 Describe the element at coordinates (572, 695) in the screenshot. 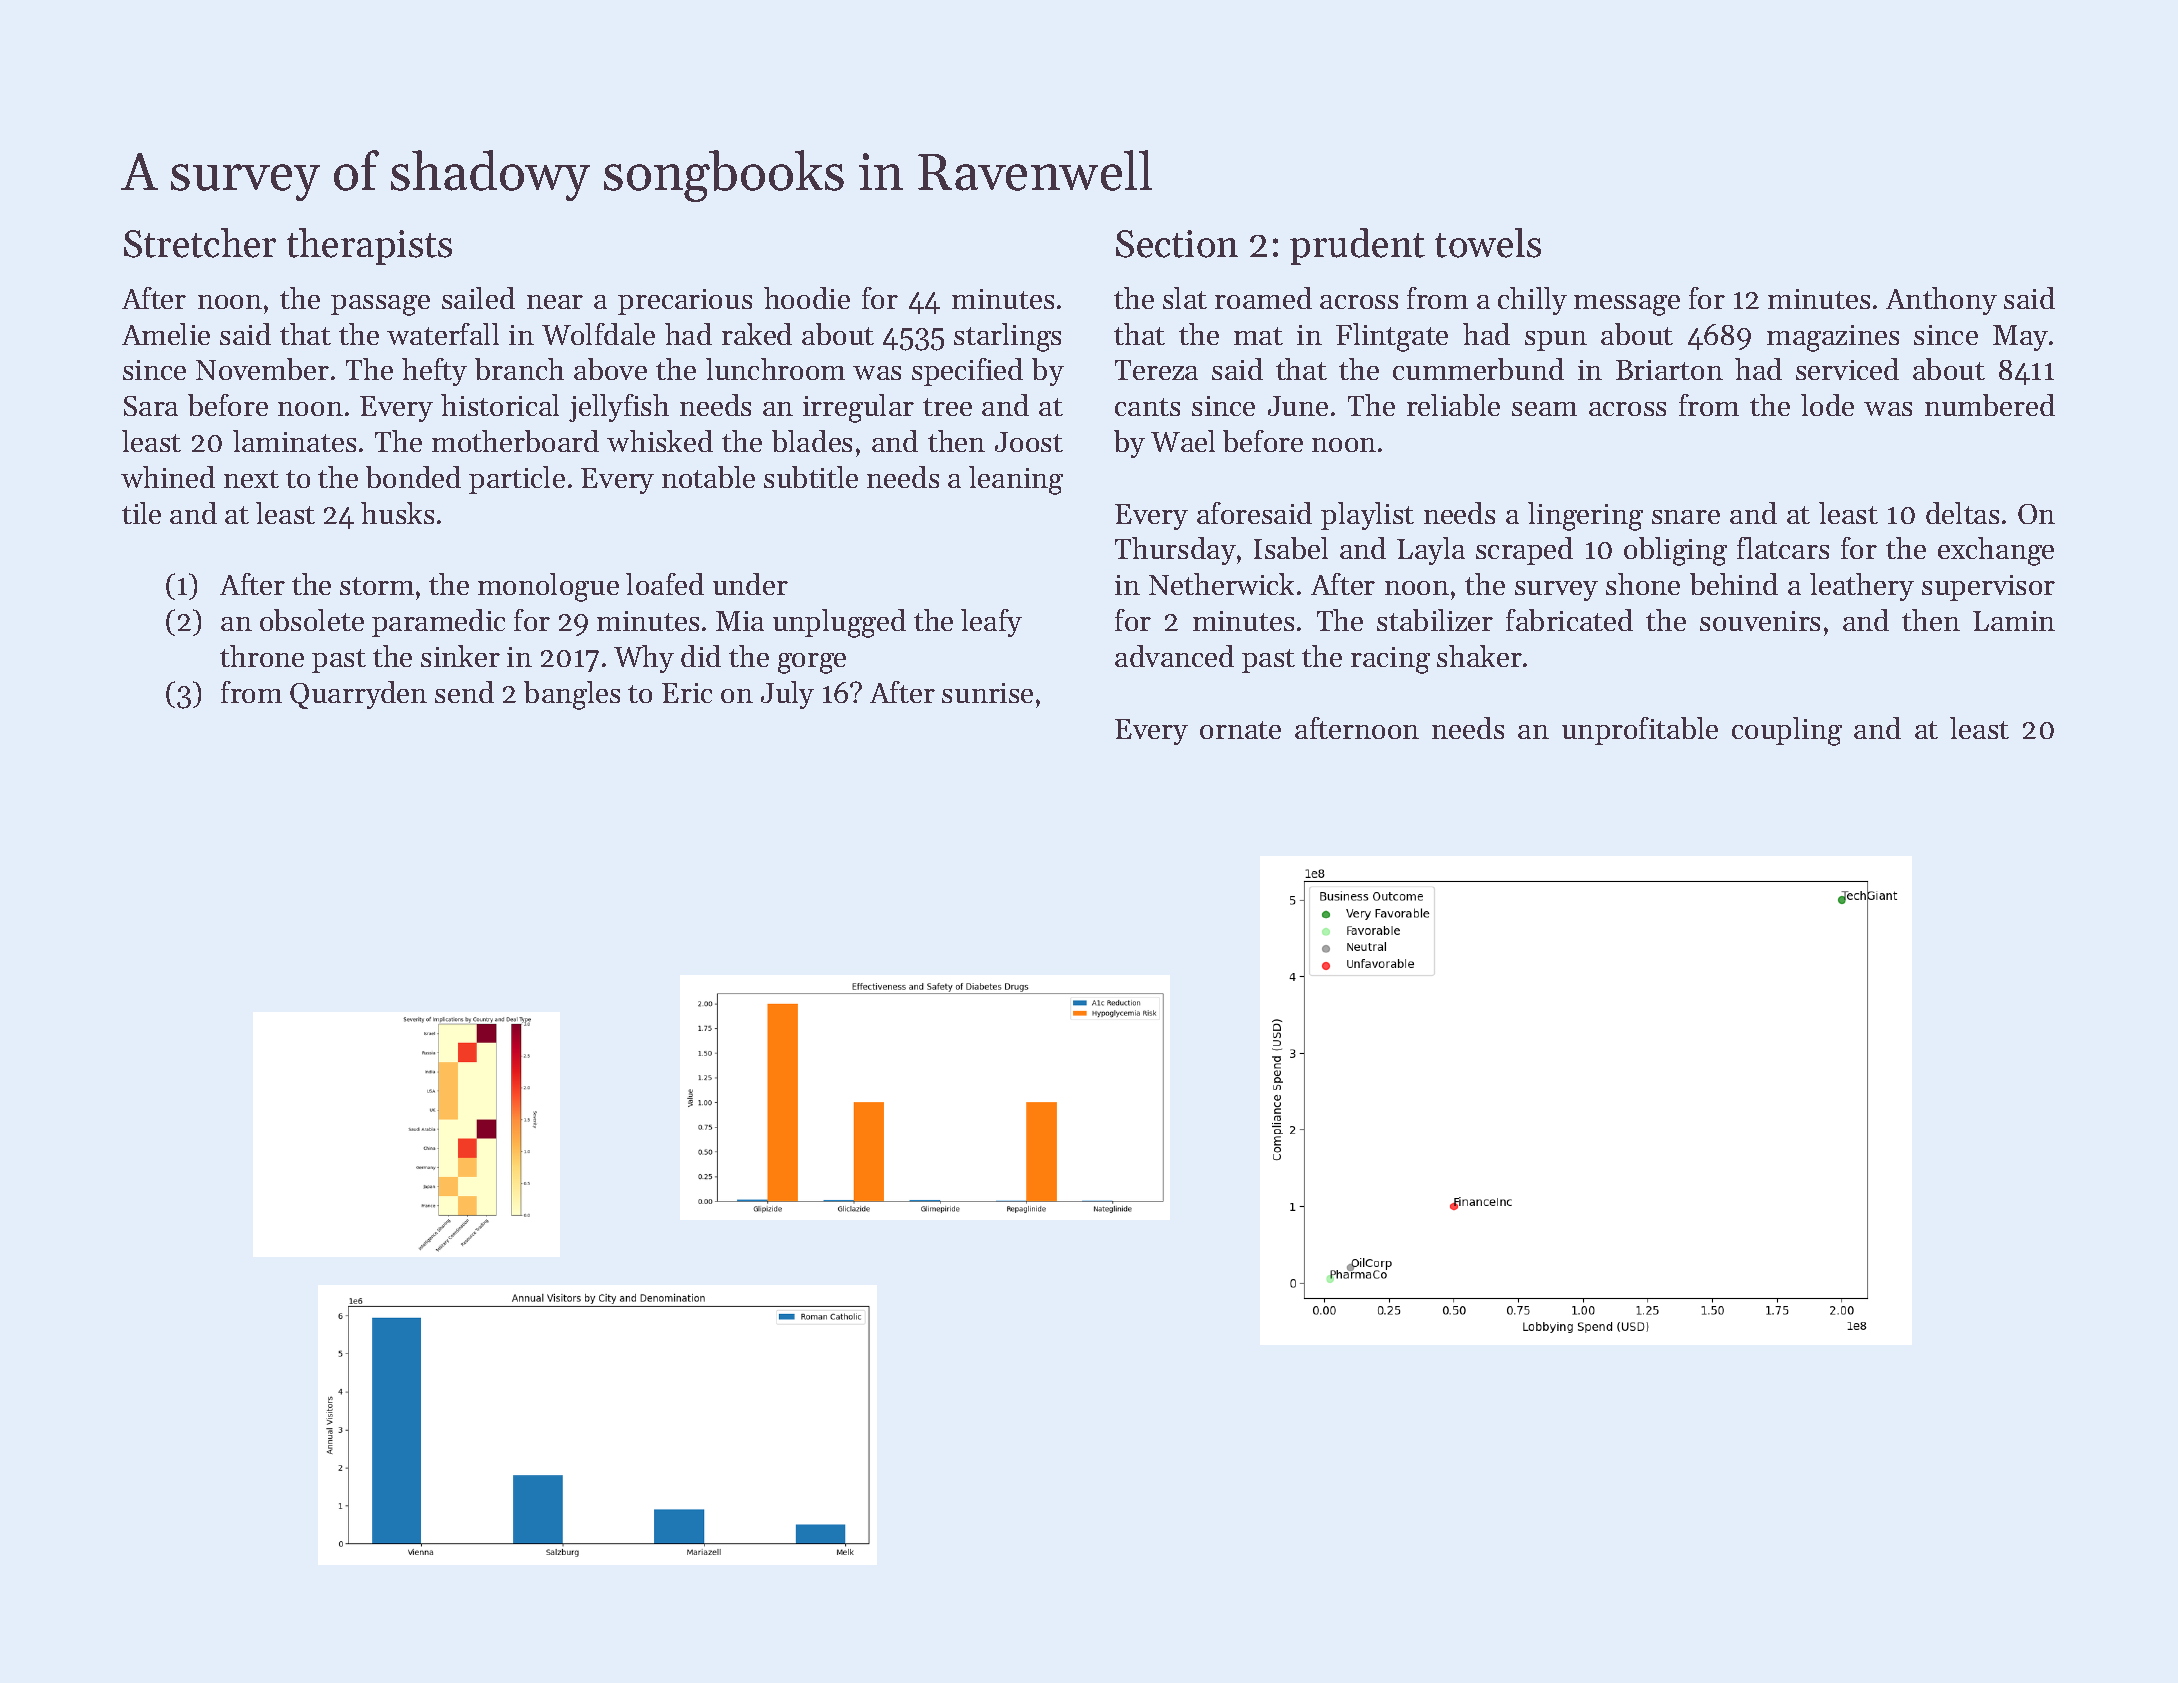

I see `bangles` at that location.
